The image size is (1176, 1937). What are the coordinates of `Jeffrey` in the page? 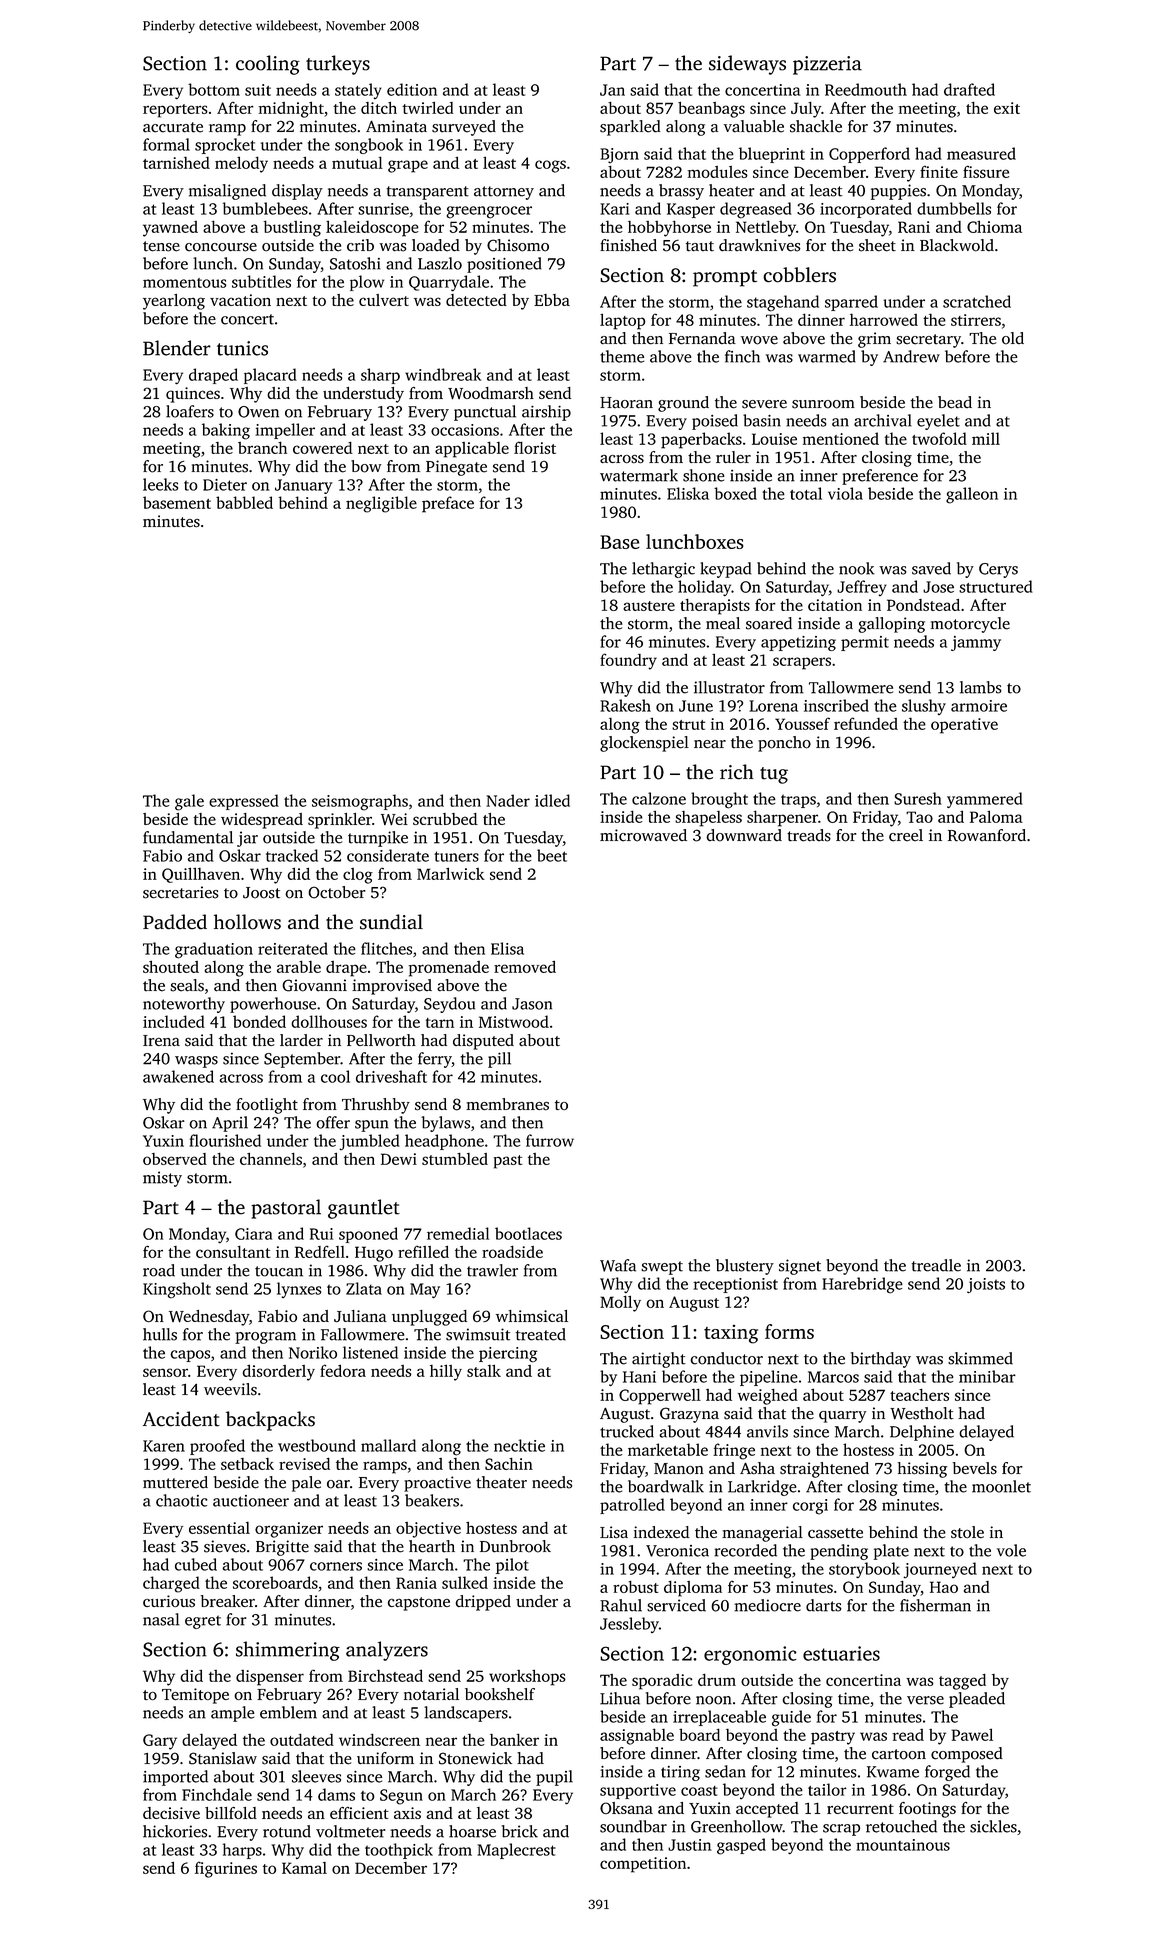 It's located at (861, 588).
